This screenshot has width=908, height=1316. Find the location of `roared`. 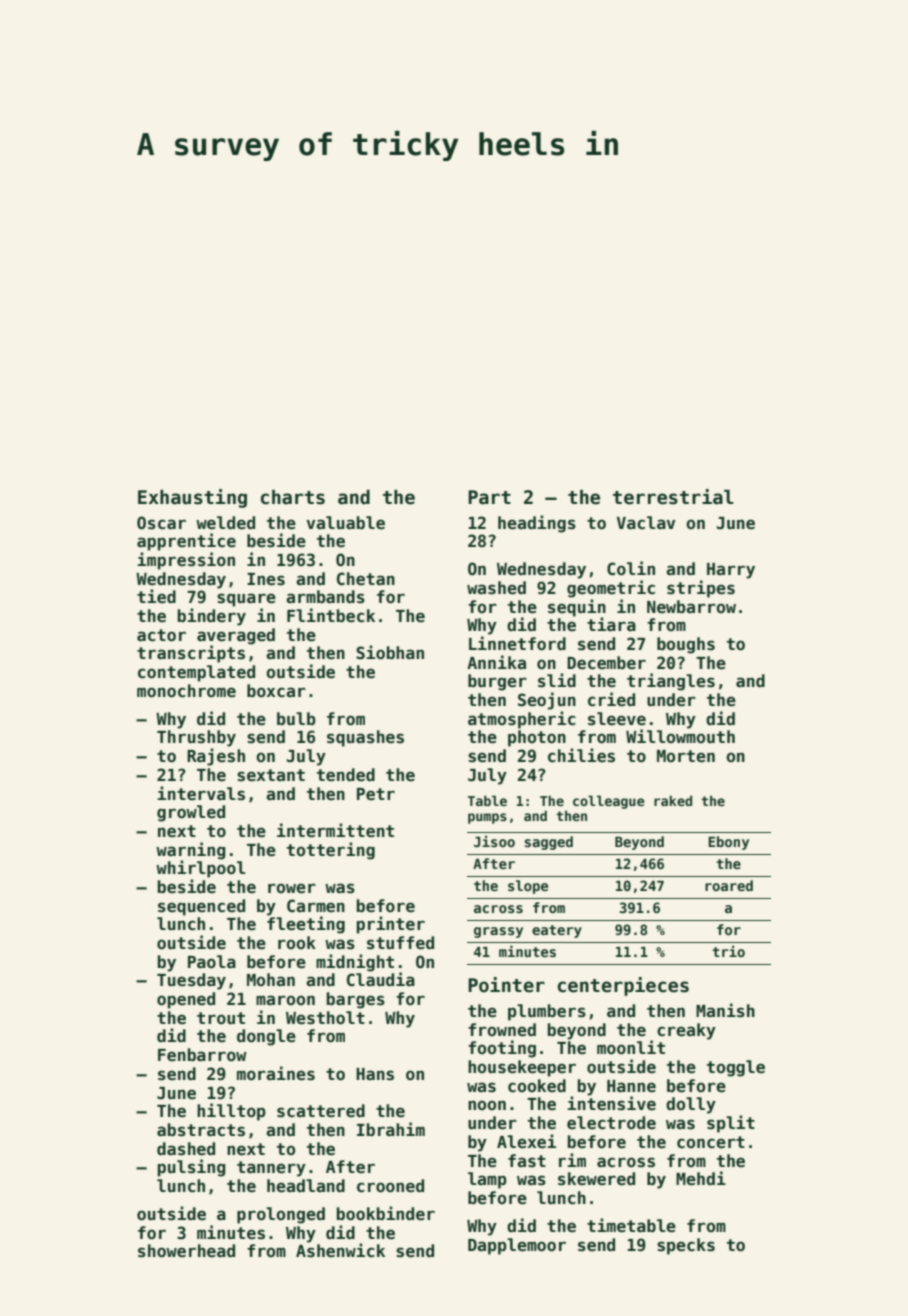

roared is located at coordinates (729, 885).
